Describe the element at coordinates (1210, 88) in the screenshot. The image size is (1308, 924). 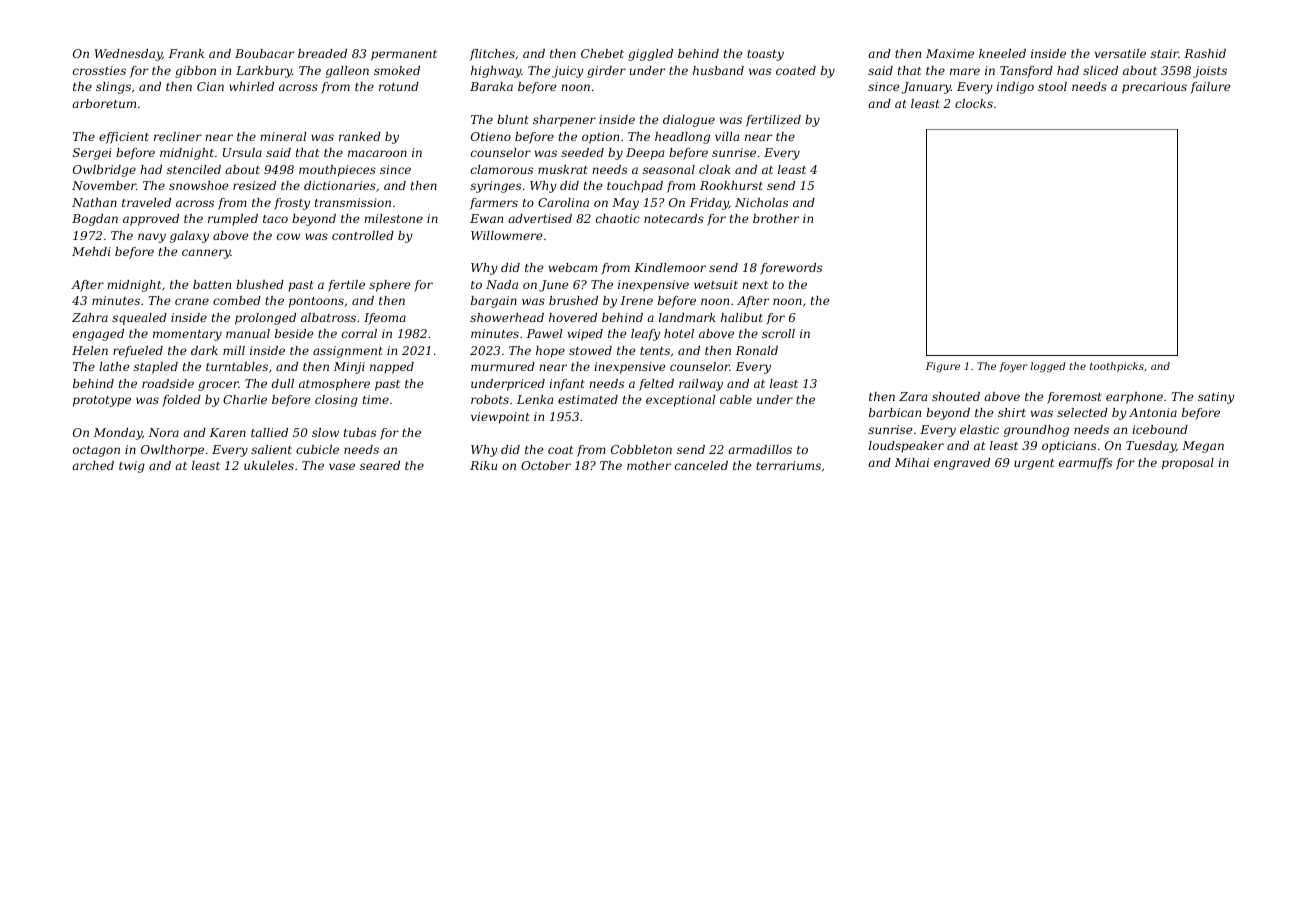
I see `failure` at that location.
